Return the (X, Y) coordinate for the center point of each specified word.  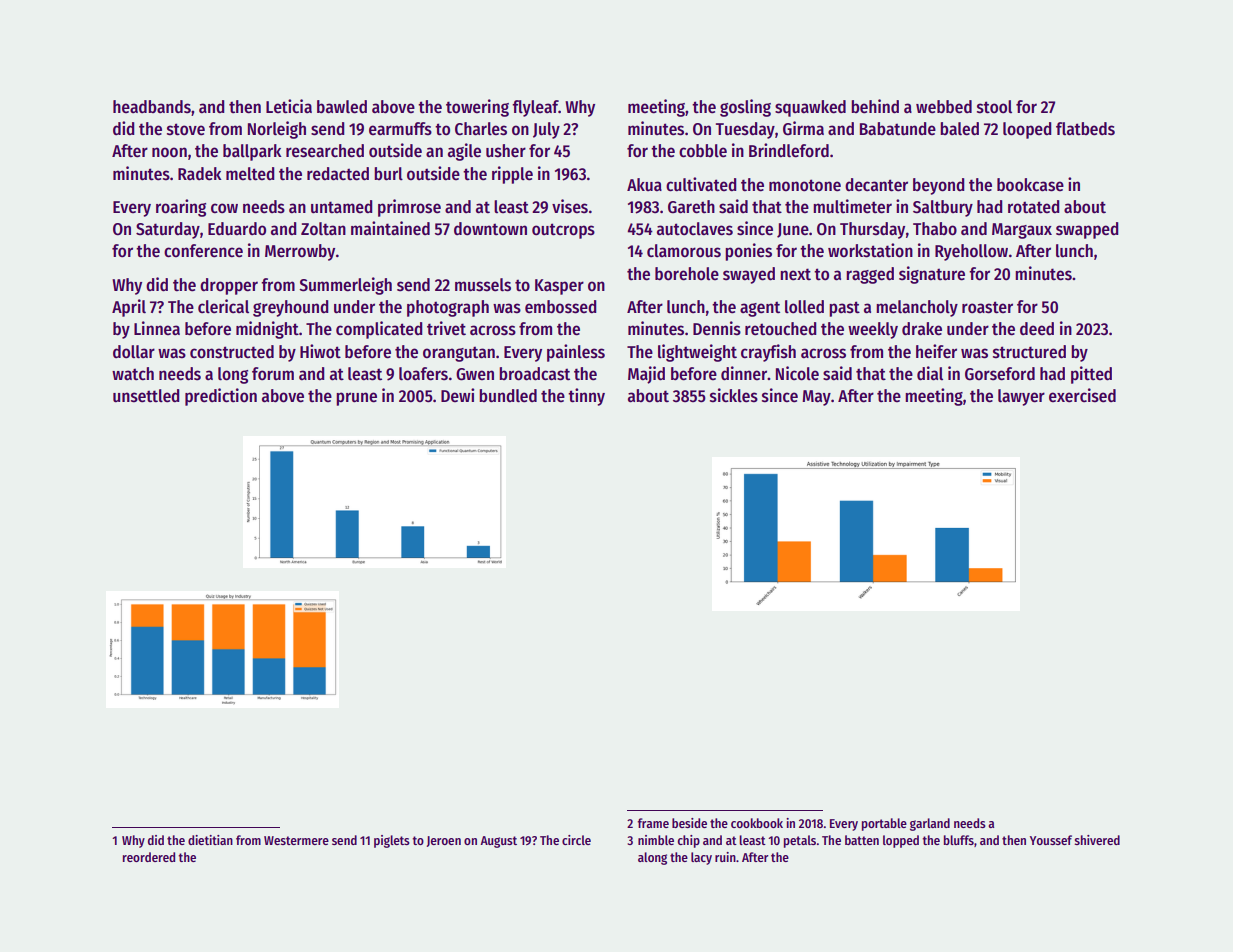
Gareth (691, 207)
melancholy (917, 308)
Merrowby (300, 252)
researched (325, 151)
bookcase (1030, 185)
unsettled (146, 396)
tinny (586, 397)
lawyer (1021, 397)
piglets (392, 841)
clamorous (684, 251)
